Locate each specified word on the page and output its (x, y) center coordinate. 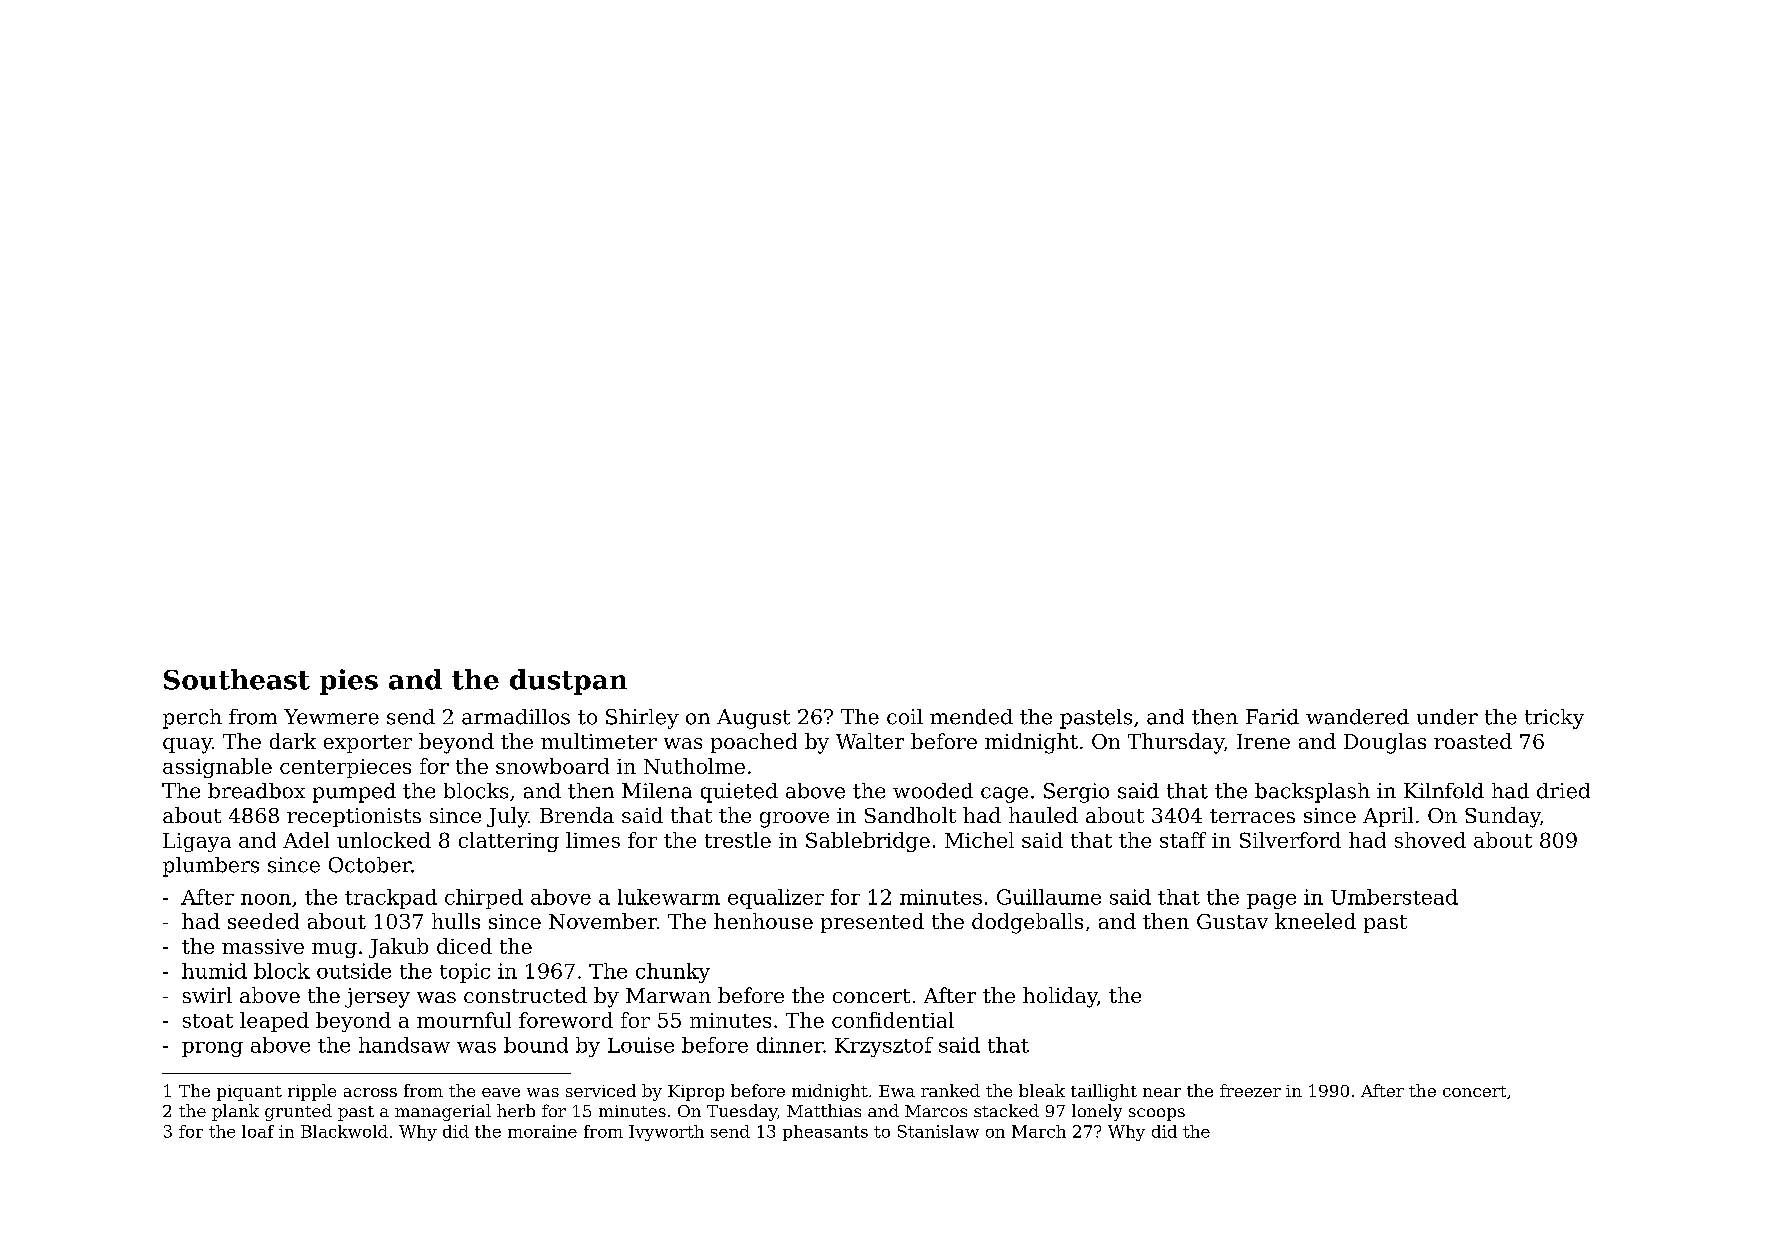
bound (536, 1045)
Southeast (237, 679)
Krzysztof (884, 1047)
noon (266, 899)
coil (905, 717)
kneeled (1315, 921)
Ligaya (197, 842)
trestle (738, 840)
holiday (1060, 997)
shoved (1430, 840)
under (1447, 717)
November (603, 921)
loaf (258, 1131)
